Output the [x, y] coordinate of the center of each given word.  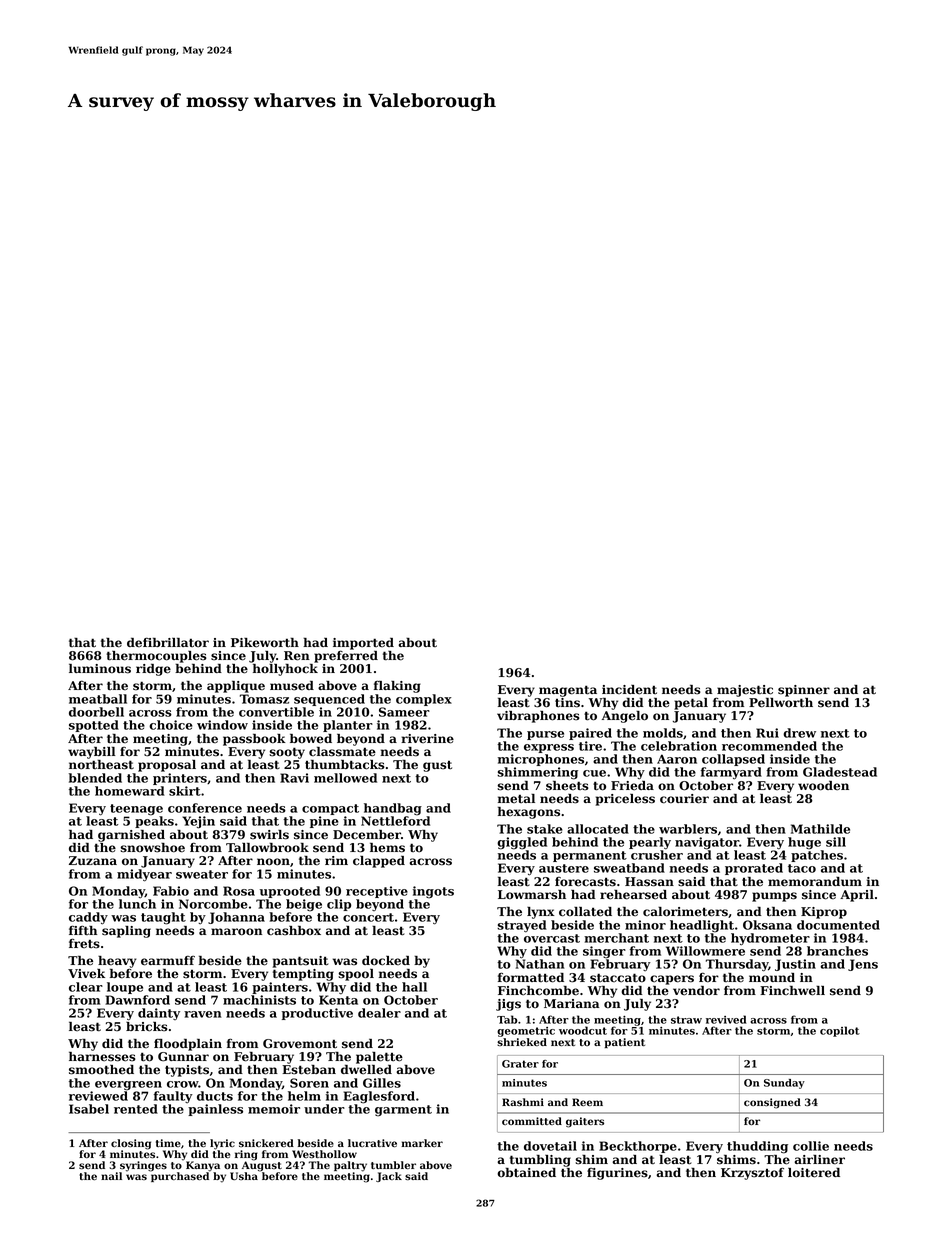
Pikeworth [265, 643]
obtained [526, 1173]
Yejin [198, 822]
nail [111, 1176]
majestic [745, 691]
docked [386, 960]
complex [424, 700]
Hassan [649, 882]
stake [545, 829]
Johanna [236, 918]
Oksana [767, 925]
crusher [657, 855]
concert [368, 917]
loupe [125, 988]
